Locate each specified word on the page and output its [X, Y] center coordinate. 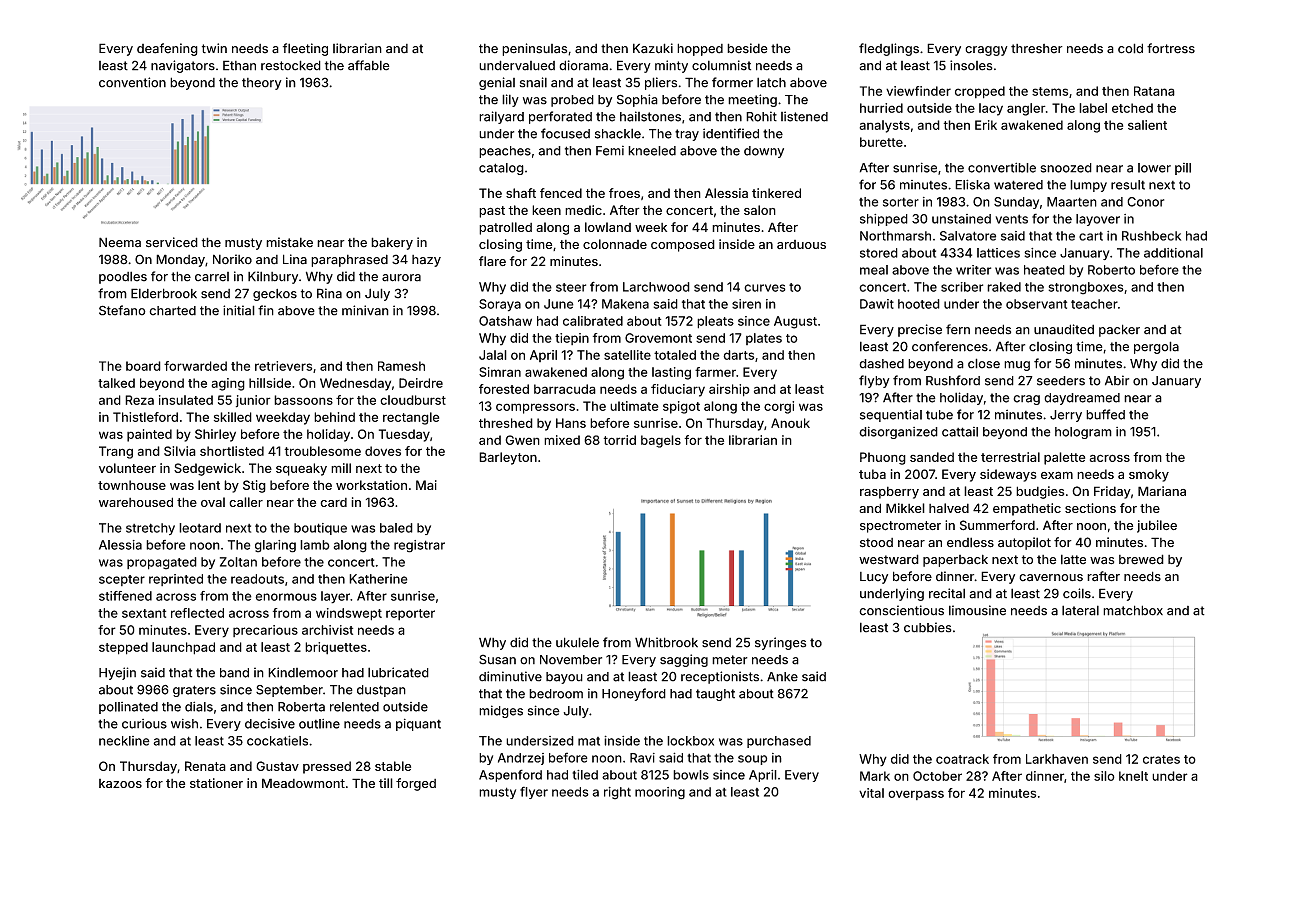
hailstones [650, 116]
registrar [419, 546]
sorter [901, 202]
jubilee [1157, 526]
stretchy [150, 529]
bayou [564, 678]
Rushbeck [1151, 236]
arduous [801, 244]
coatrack [962, 759]
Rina [329, 293]
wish [184, 724]
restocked [291, 65]
